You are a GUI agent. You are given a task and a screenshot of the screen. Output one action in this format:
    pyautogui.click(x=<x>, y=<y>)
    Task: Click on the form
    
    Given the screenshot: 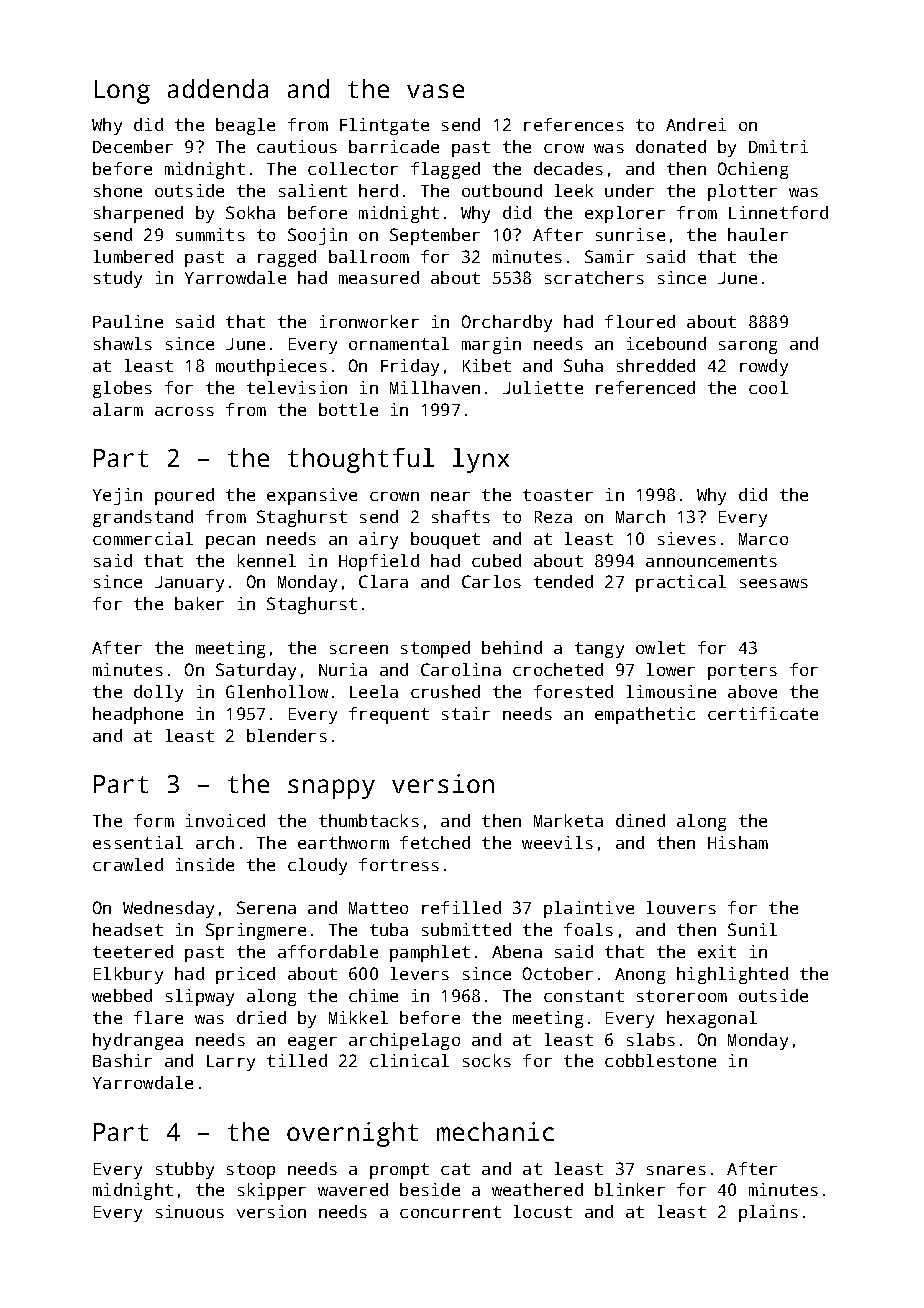 What is the action you would take?
    pyautogui.click(x=154, y=820)
